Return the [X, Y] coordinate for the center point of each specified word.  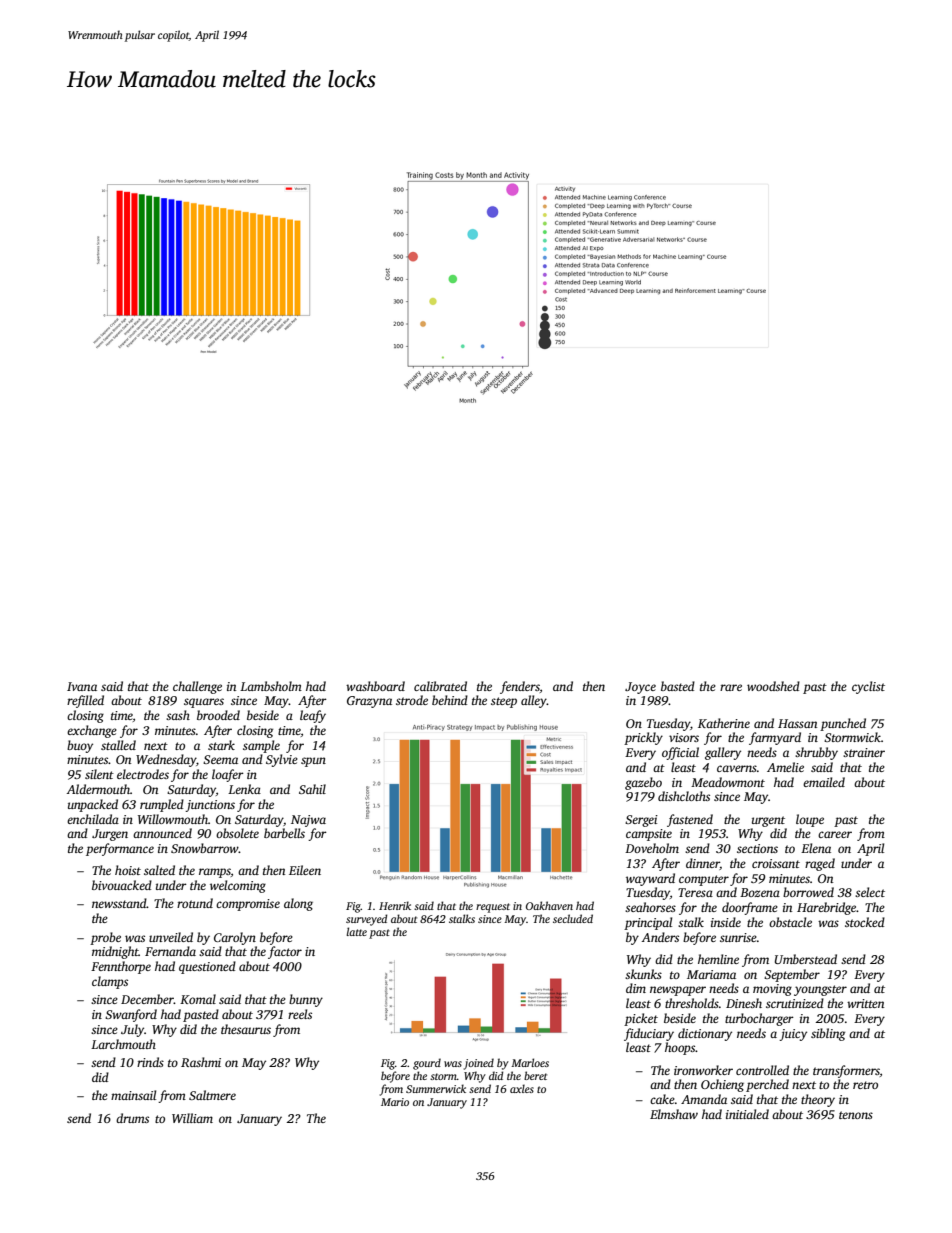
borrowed [808, 892]
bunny [306, 1000]
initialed [747, 1114]
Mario [395, 1102]
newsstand [119, 903]
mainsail [133, 1095]
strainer [864, 752]
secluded [573, 918]
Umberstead [806, 959]
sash [178, 715]
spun [313, 762]
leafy [313, 716]
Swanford [131, 1015]
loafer [228, 775]
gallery [723, 753]
